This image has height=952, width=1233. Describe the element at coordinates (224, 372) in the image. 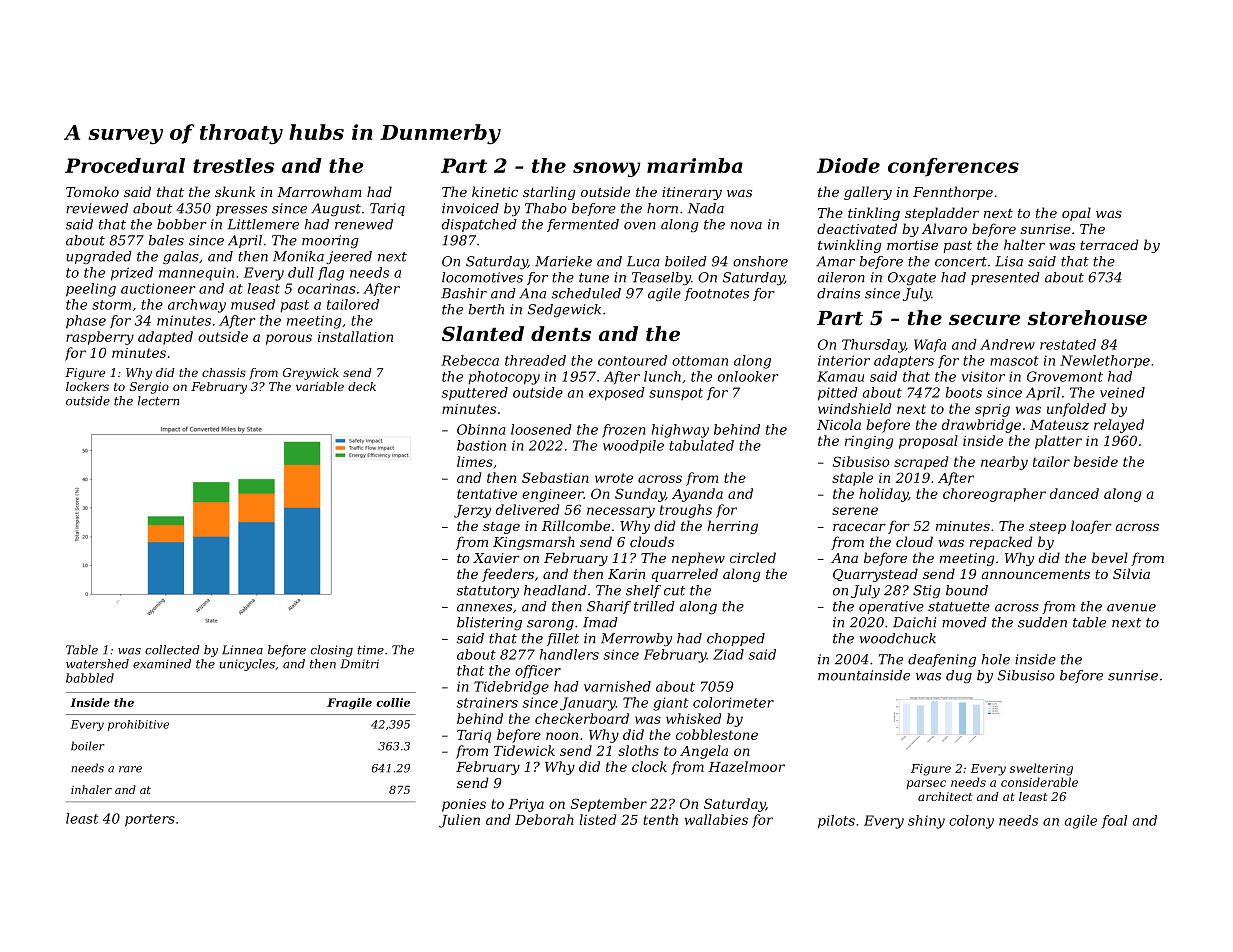

I see `chassis` at that location.
